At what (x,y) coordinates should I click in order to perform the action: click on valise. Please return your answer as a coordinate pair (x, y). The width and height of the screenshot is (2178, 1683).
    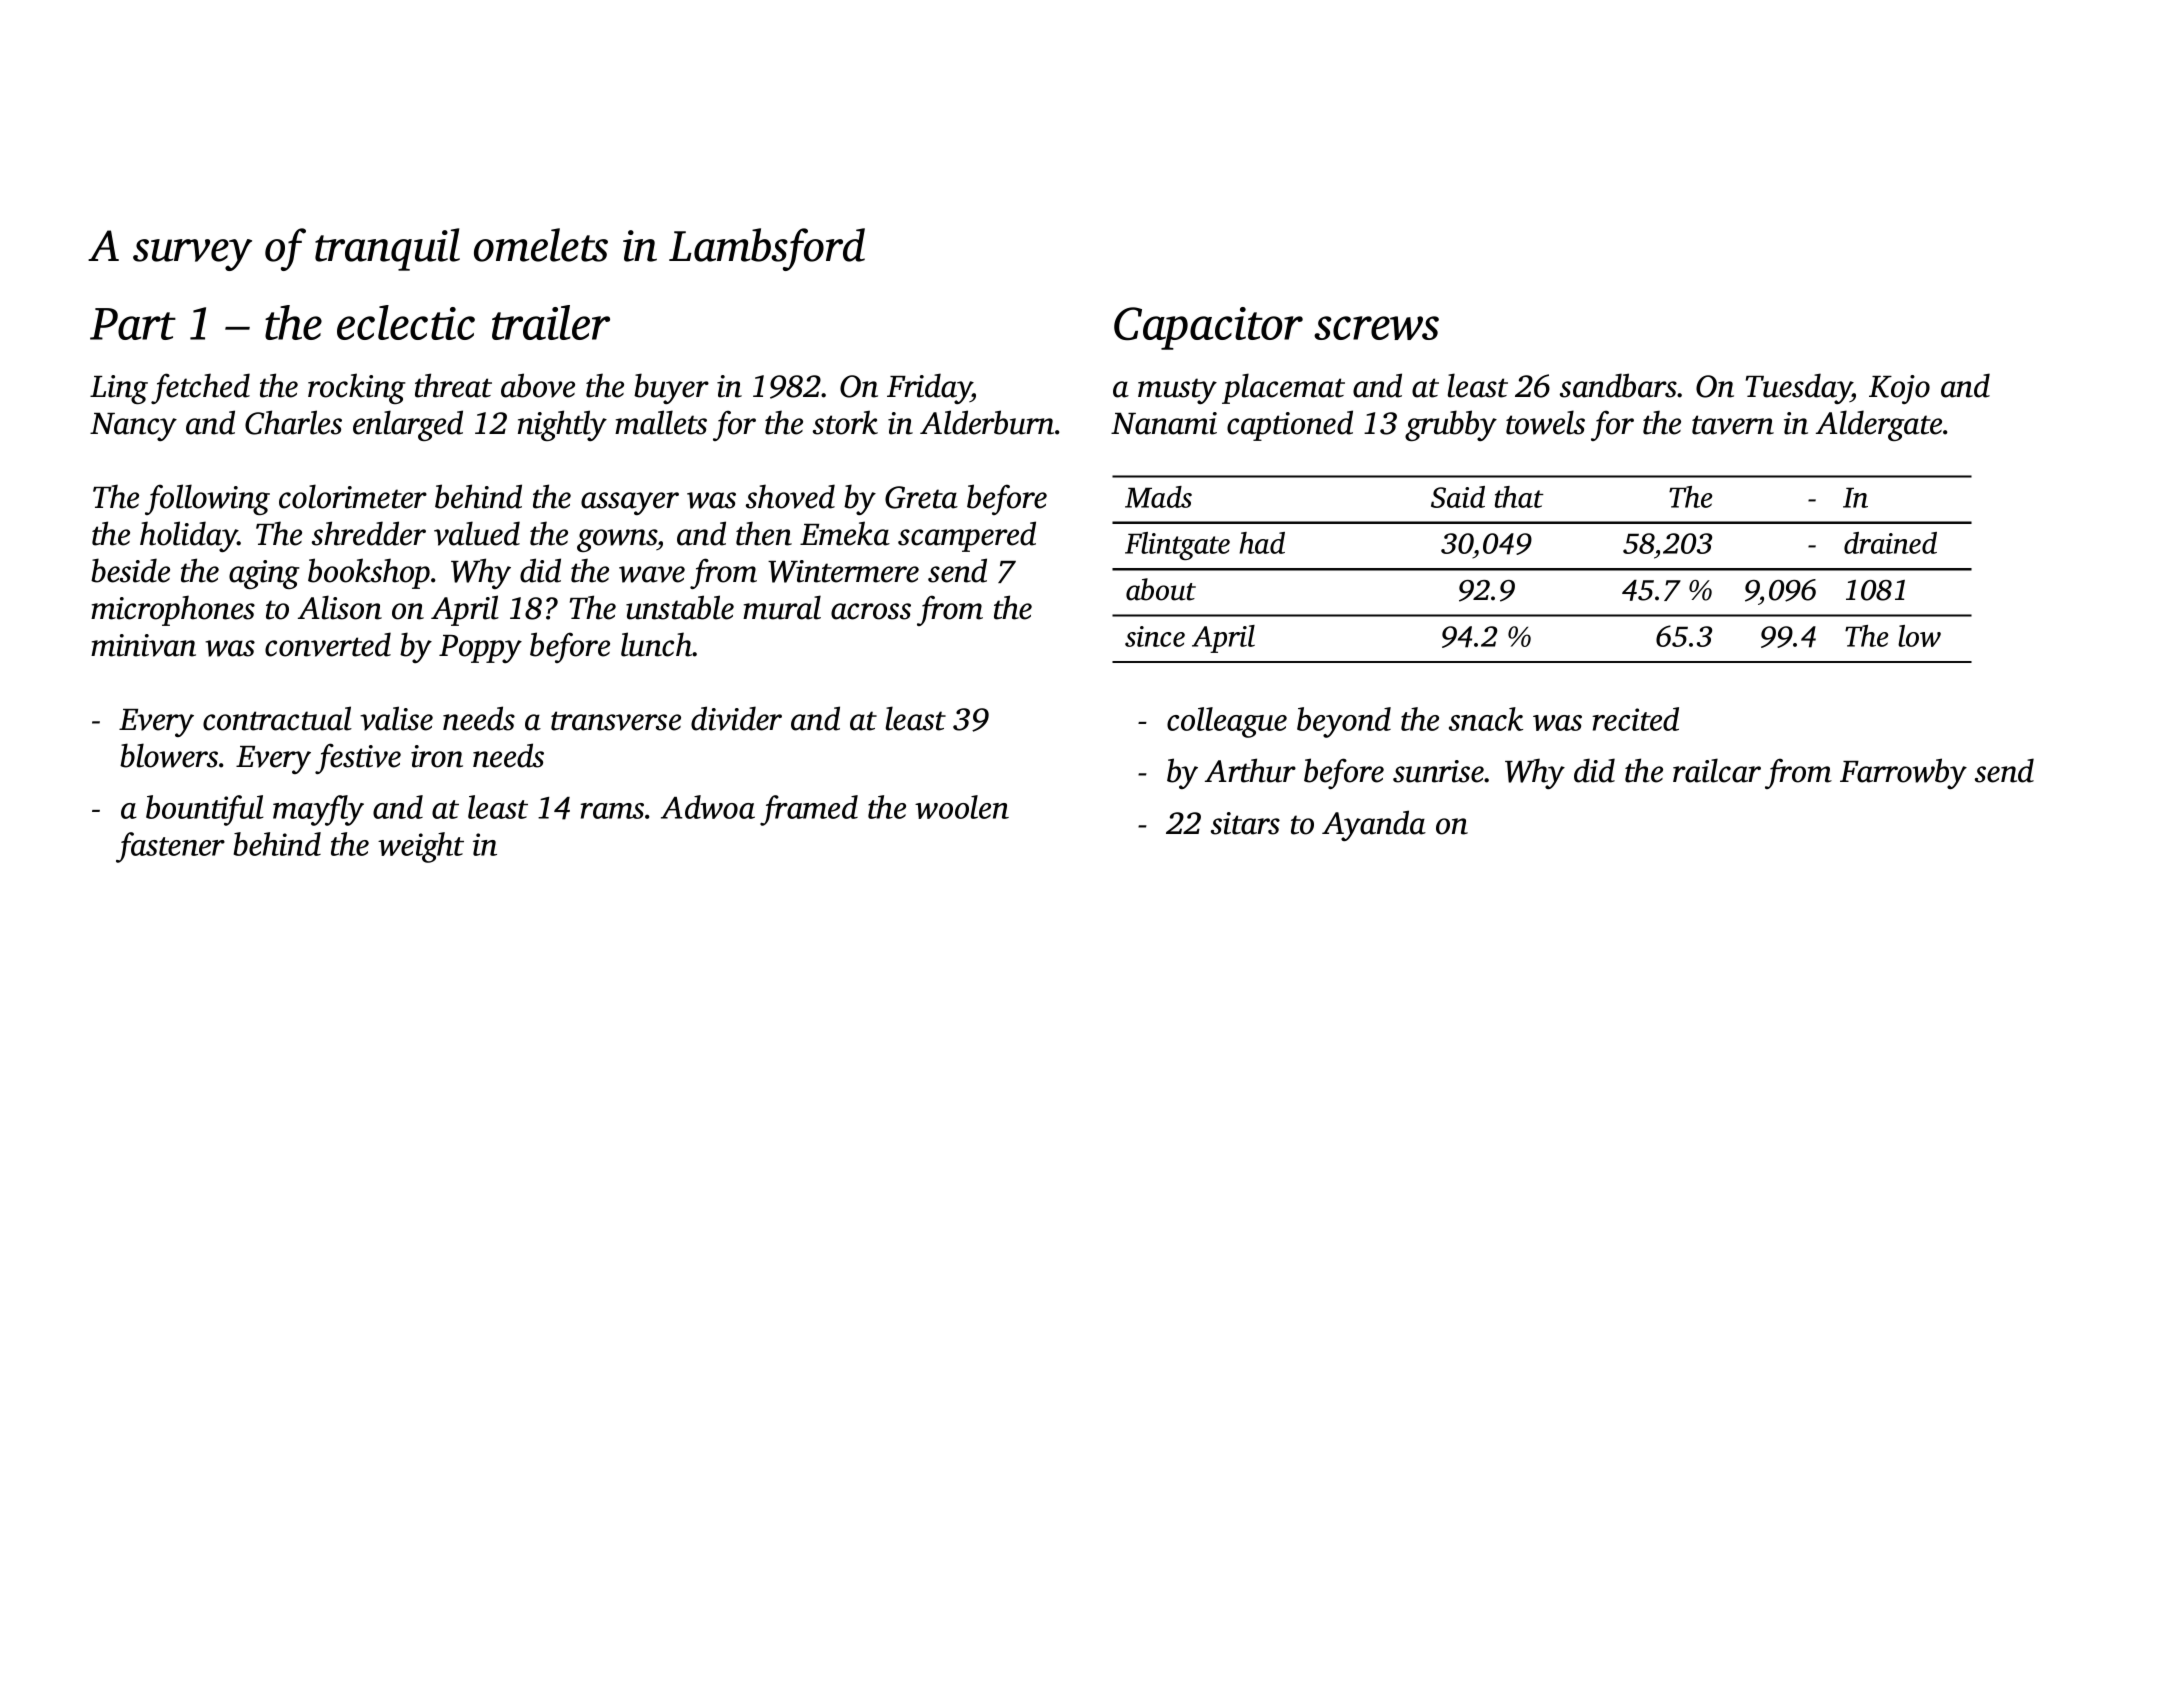
    Looking at the image, I should click on (396, 718).
